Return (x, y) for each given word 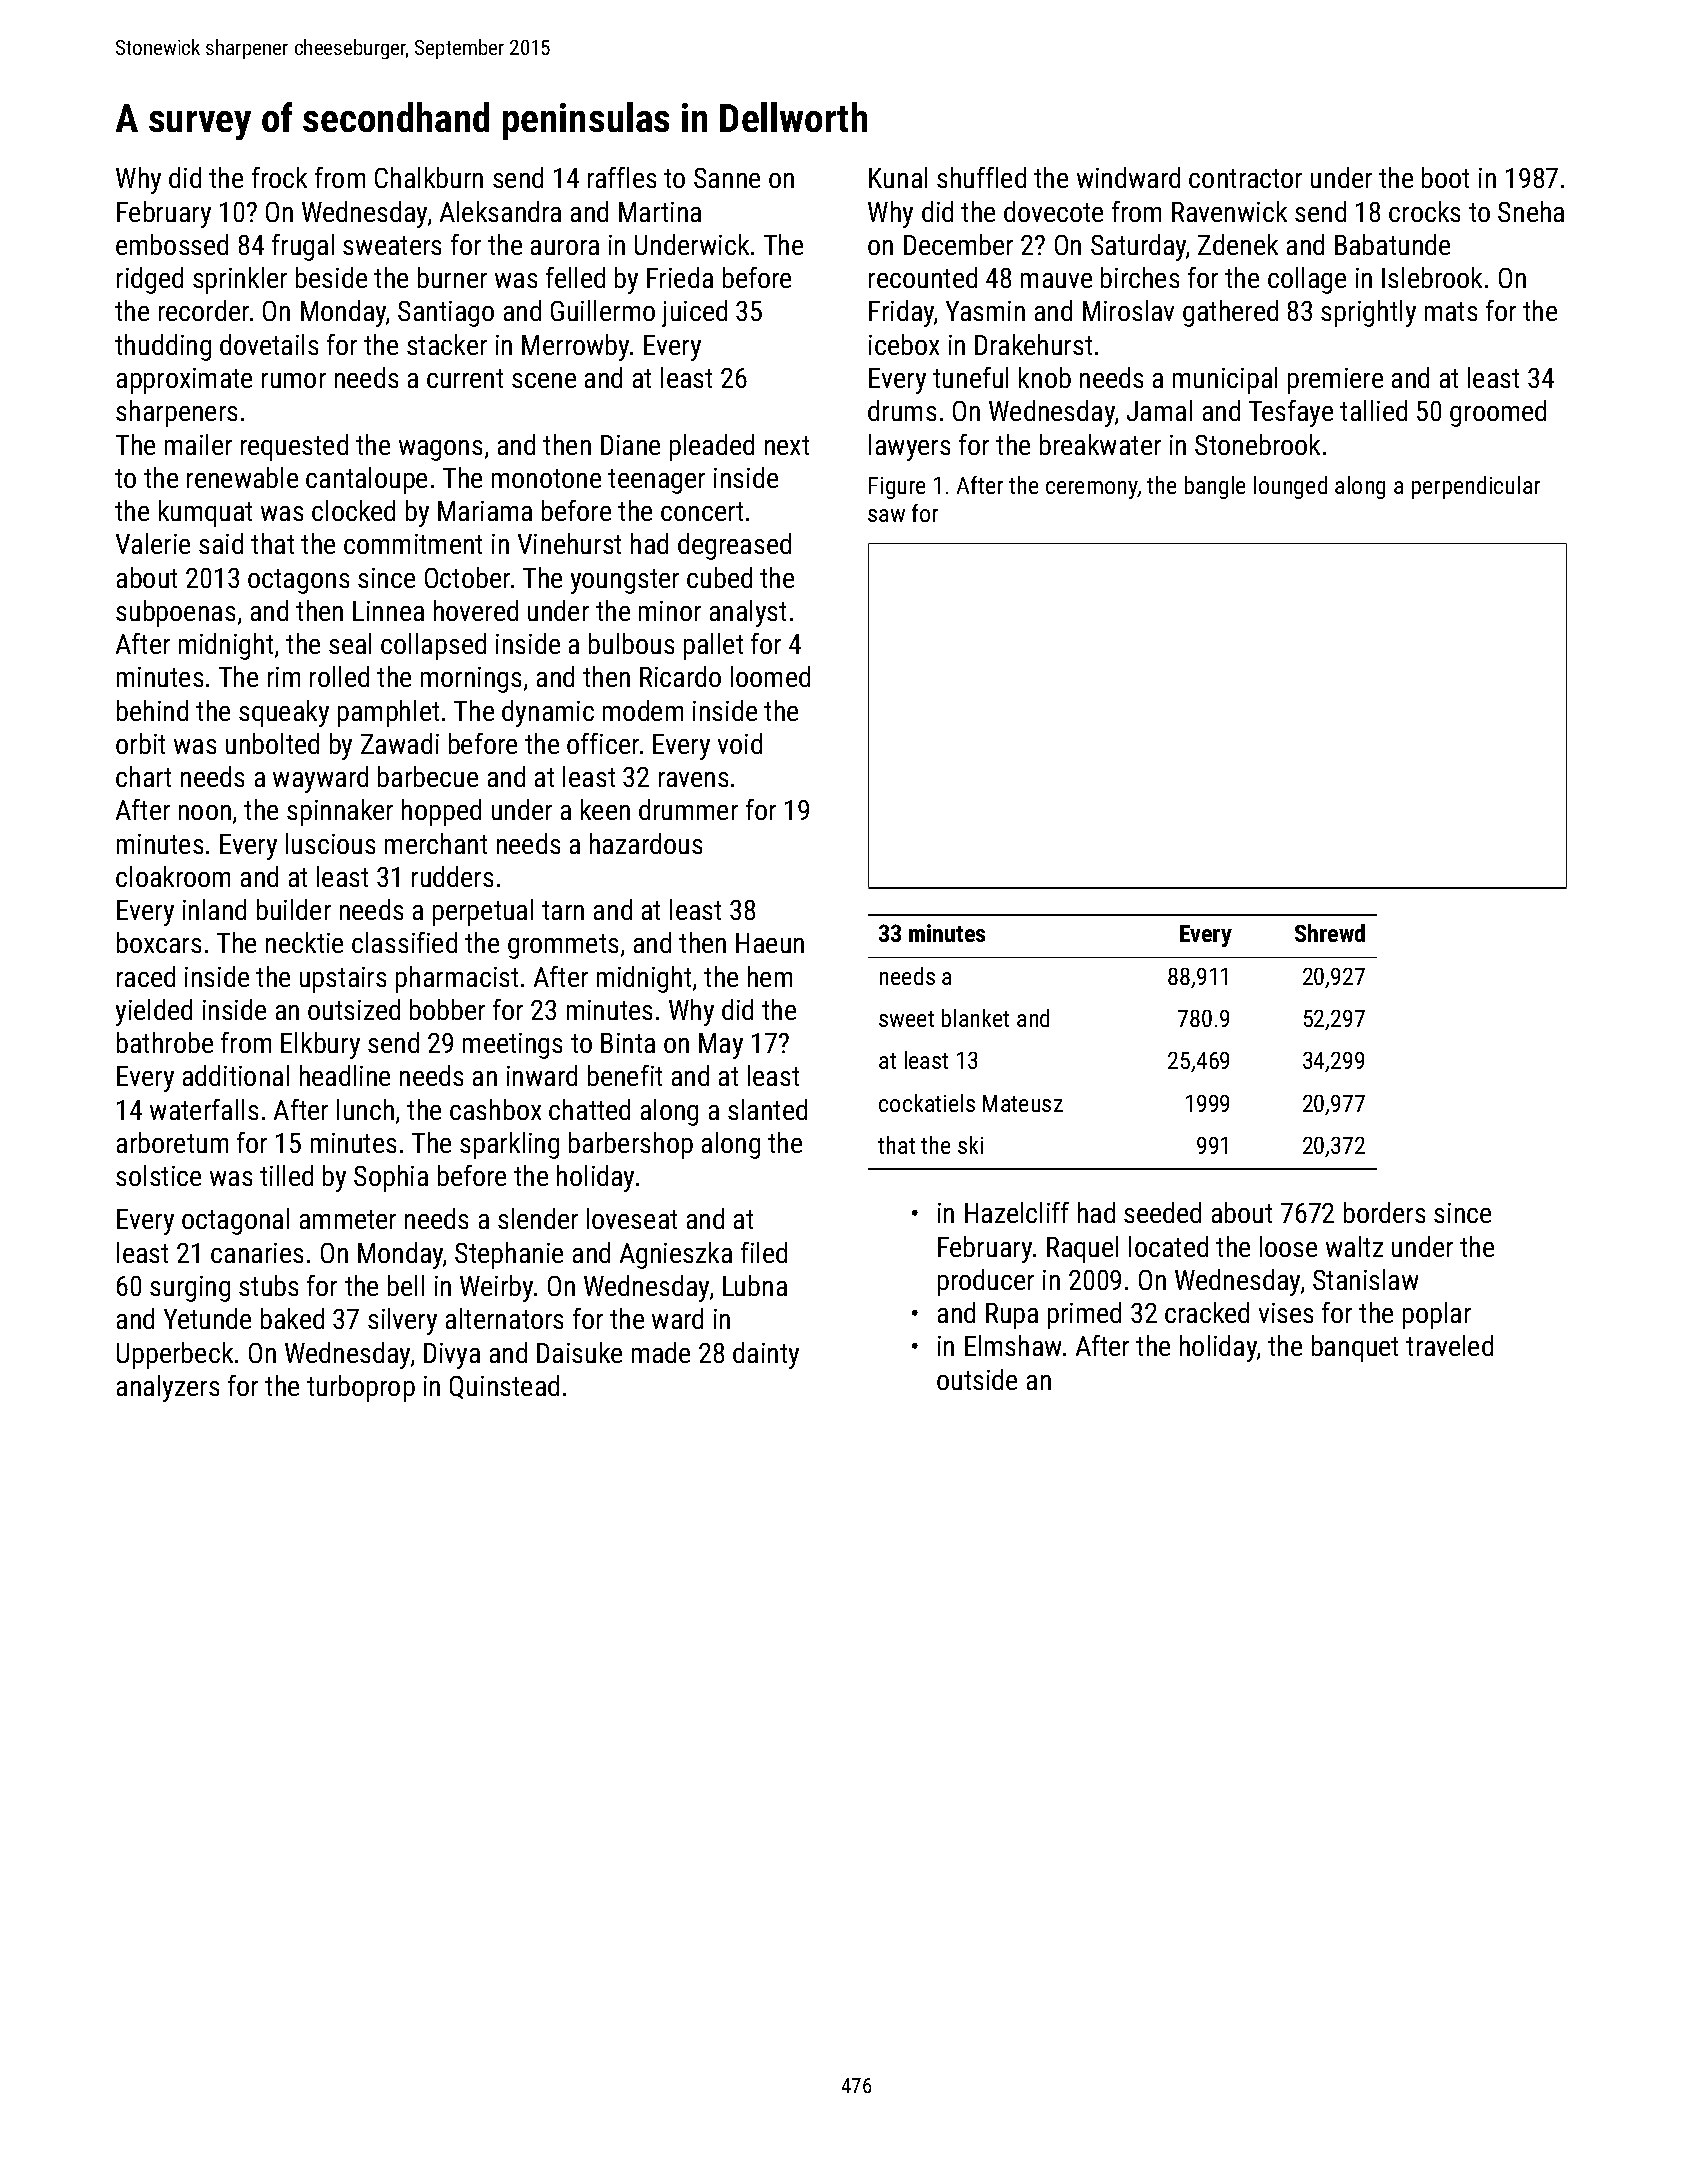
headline (345, 1075)
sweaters (392, 245)
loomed (770, 676)
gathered (1230, 313)
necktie (304, 942)
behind (152, 710)
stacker (447, 344)
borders (1384, 1212)
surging (190, 1289)
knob (1045, 377)
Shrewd (1330, 933)
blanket (975, 1018)
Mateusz (1023, 1103)
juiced (694, 313)
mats (1451, 311)
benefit (625, 1075)
